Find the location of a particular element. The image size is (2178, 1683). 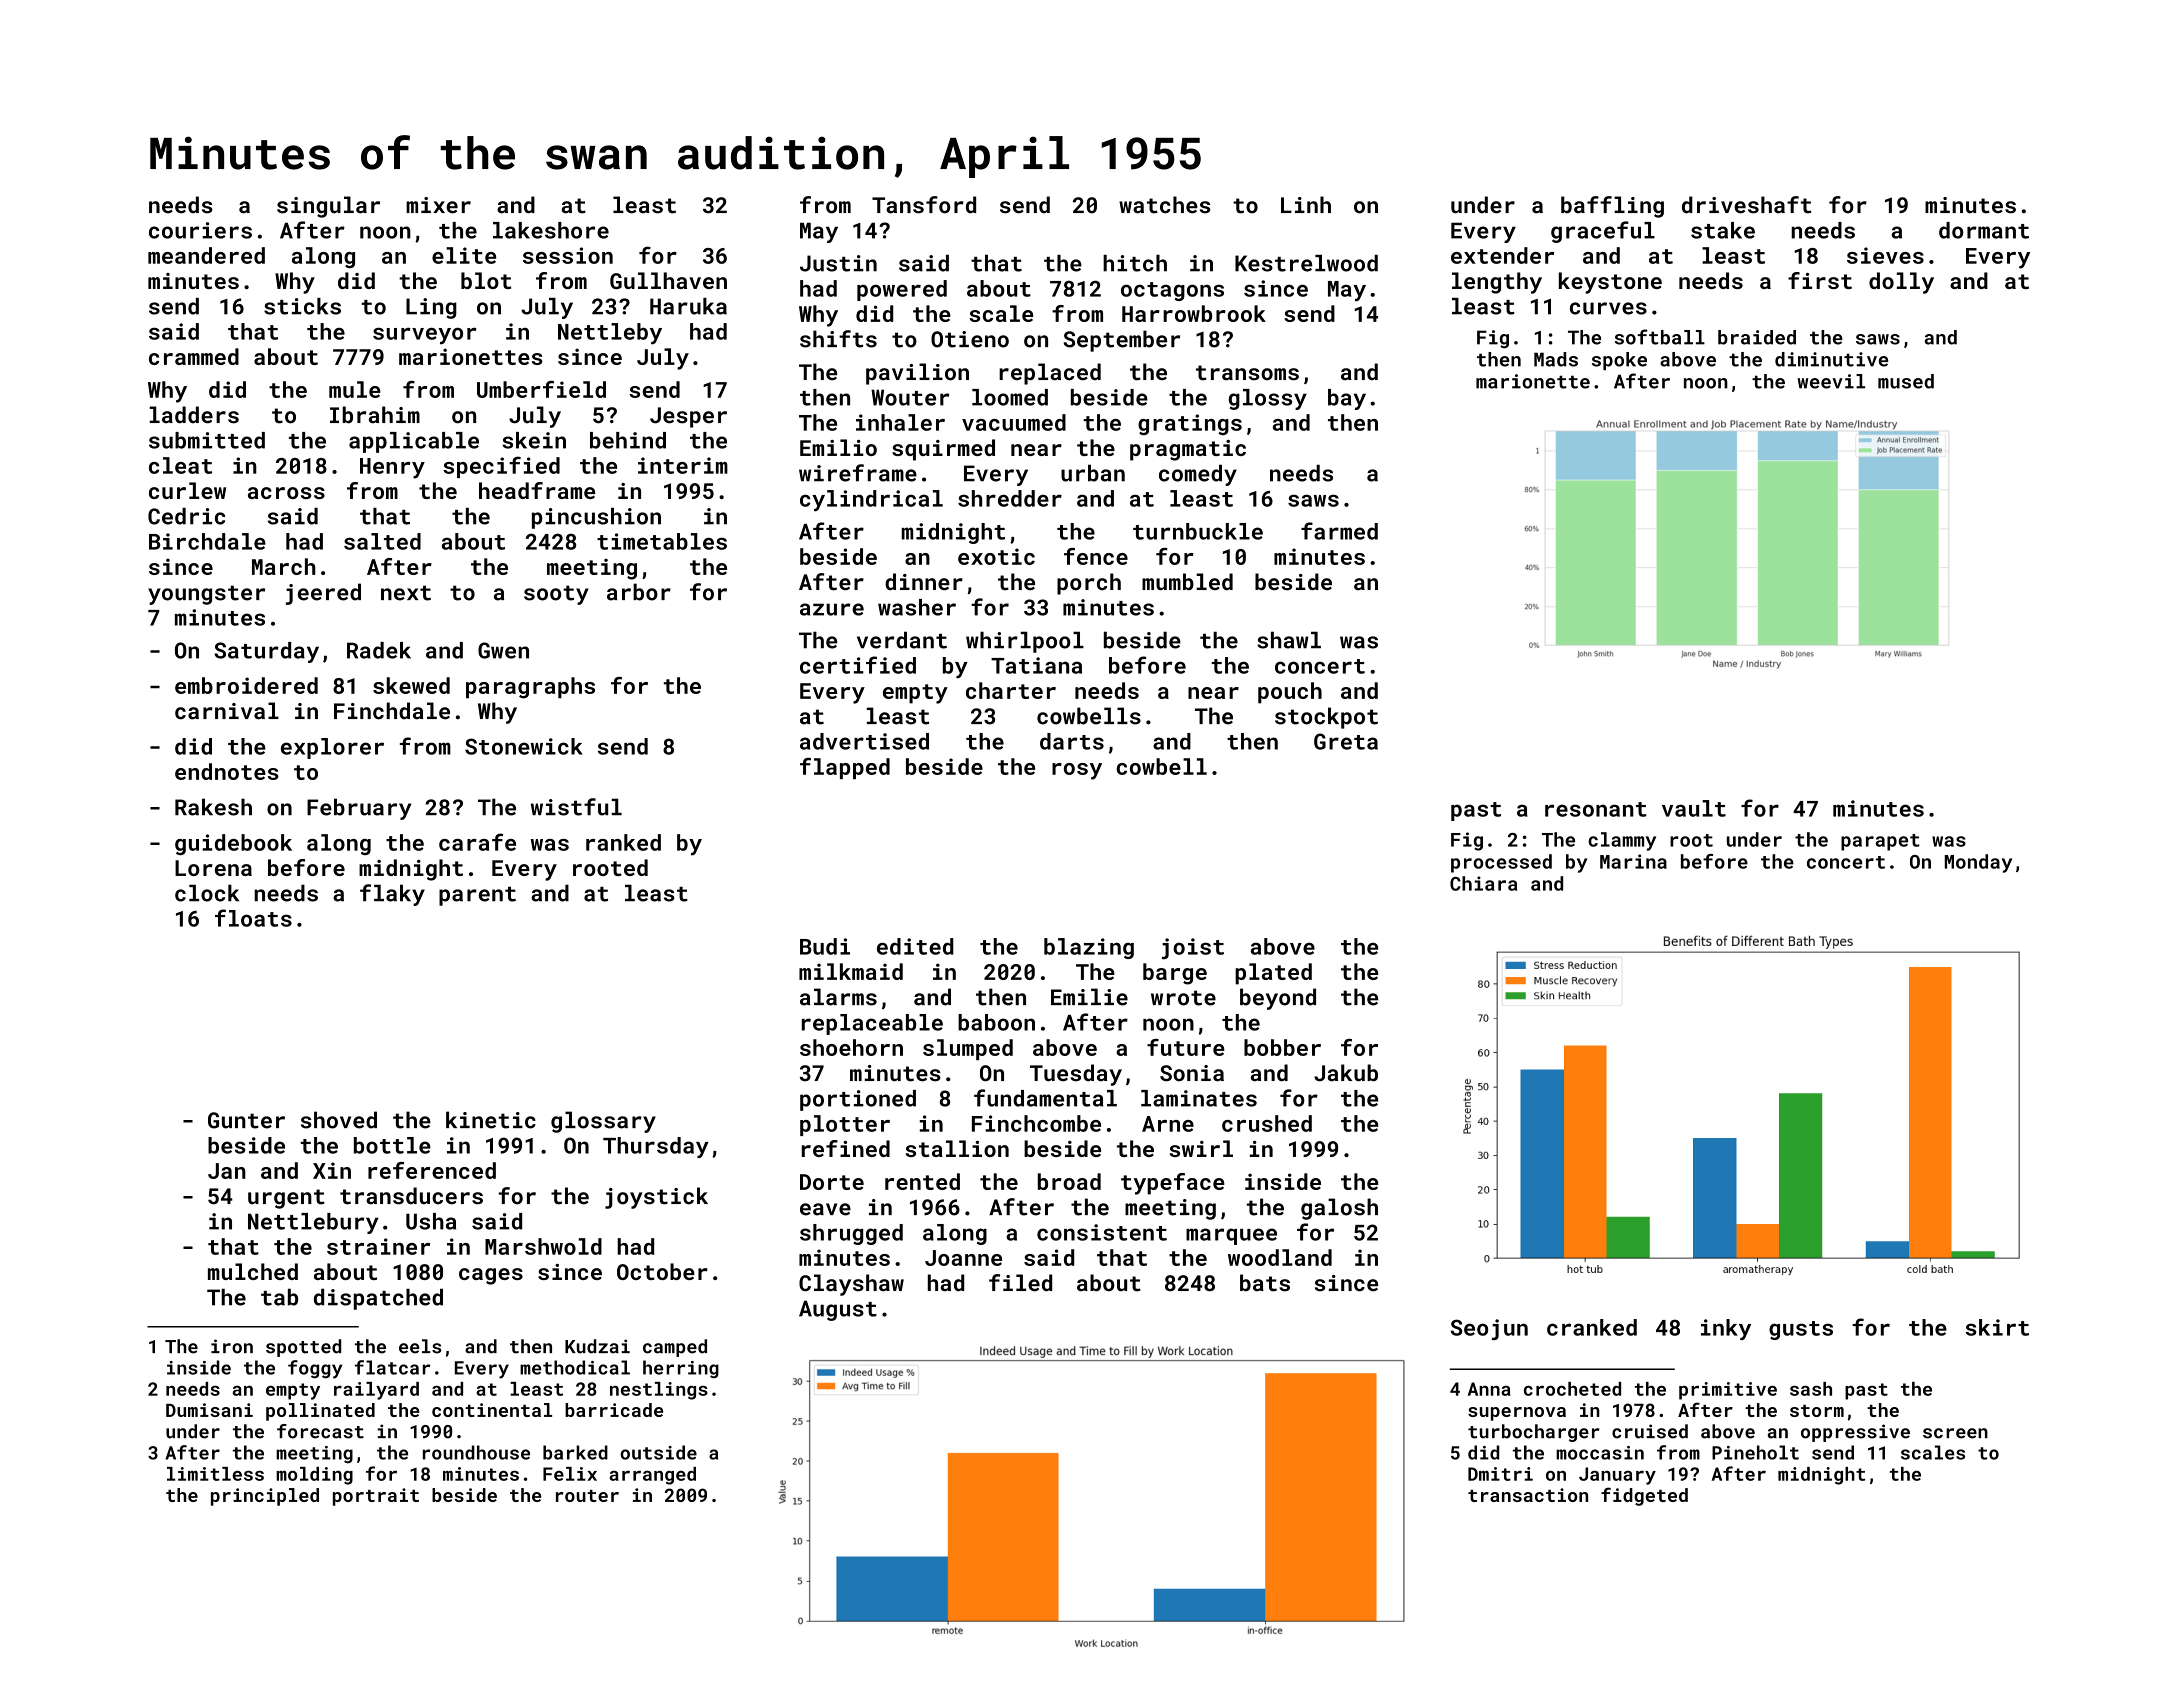

jeered is located at coordinates (323, 594).
